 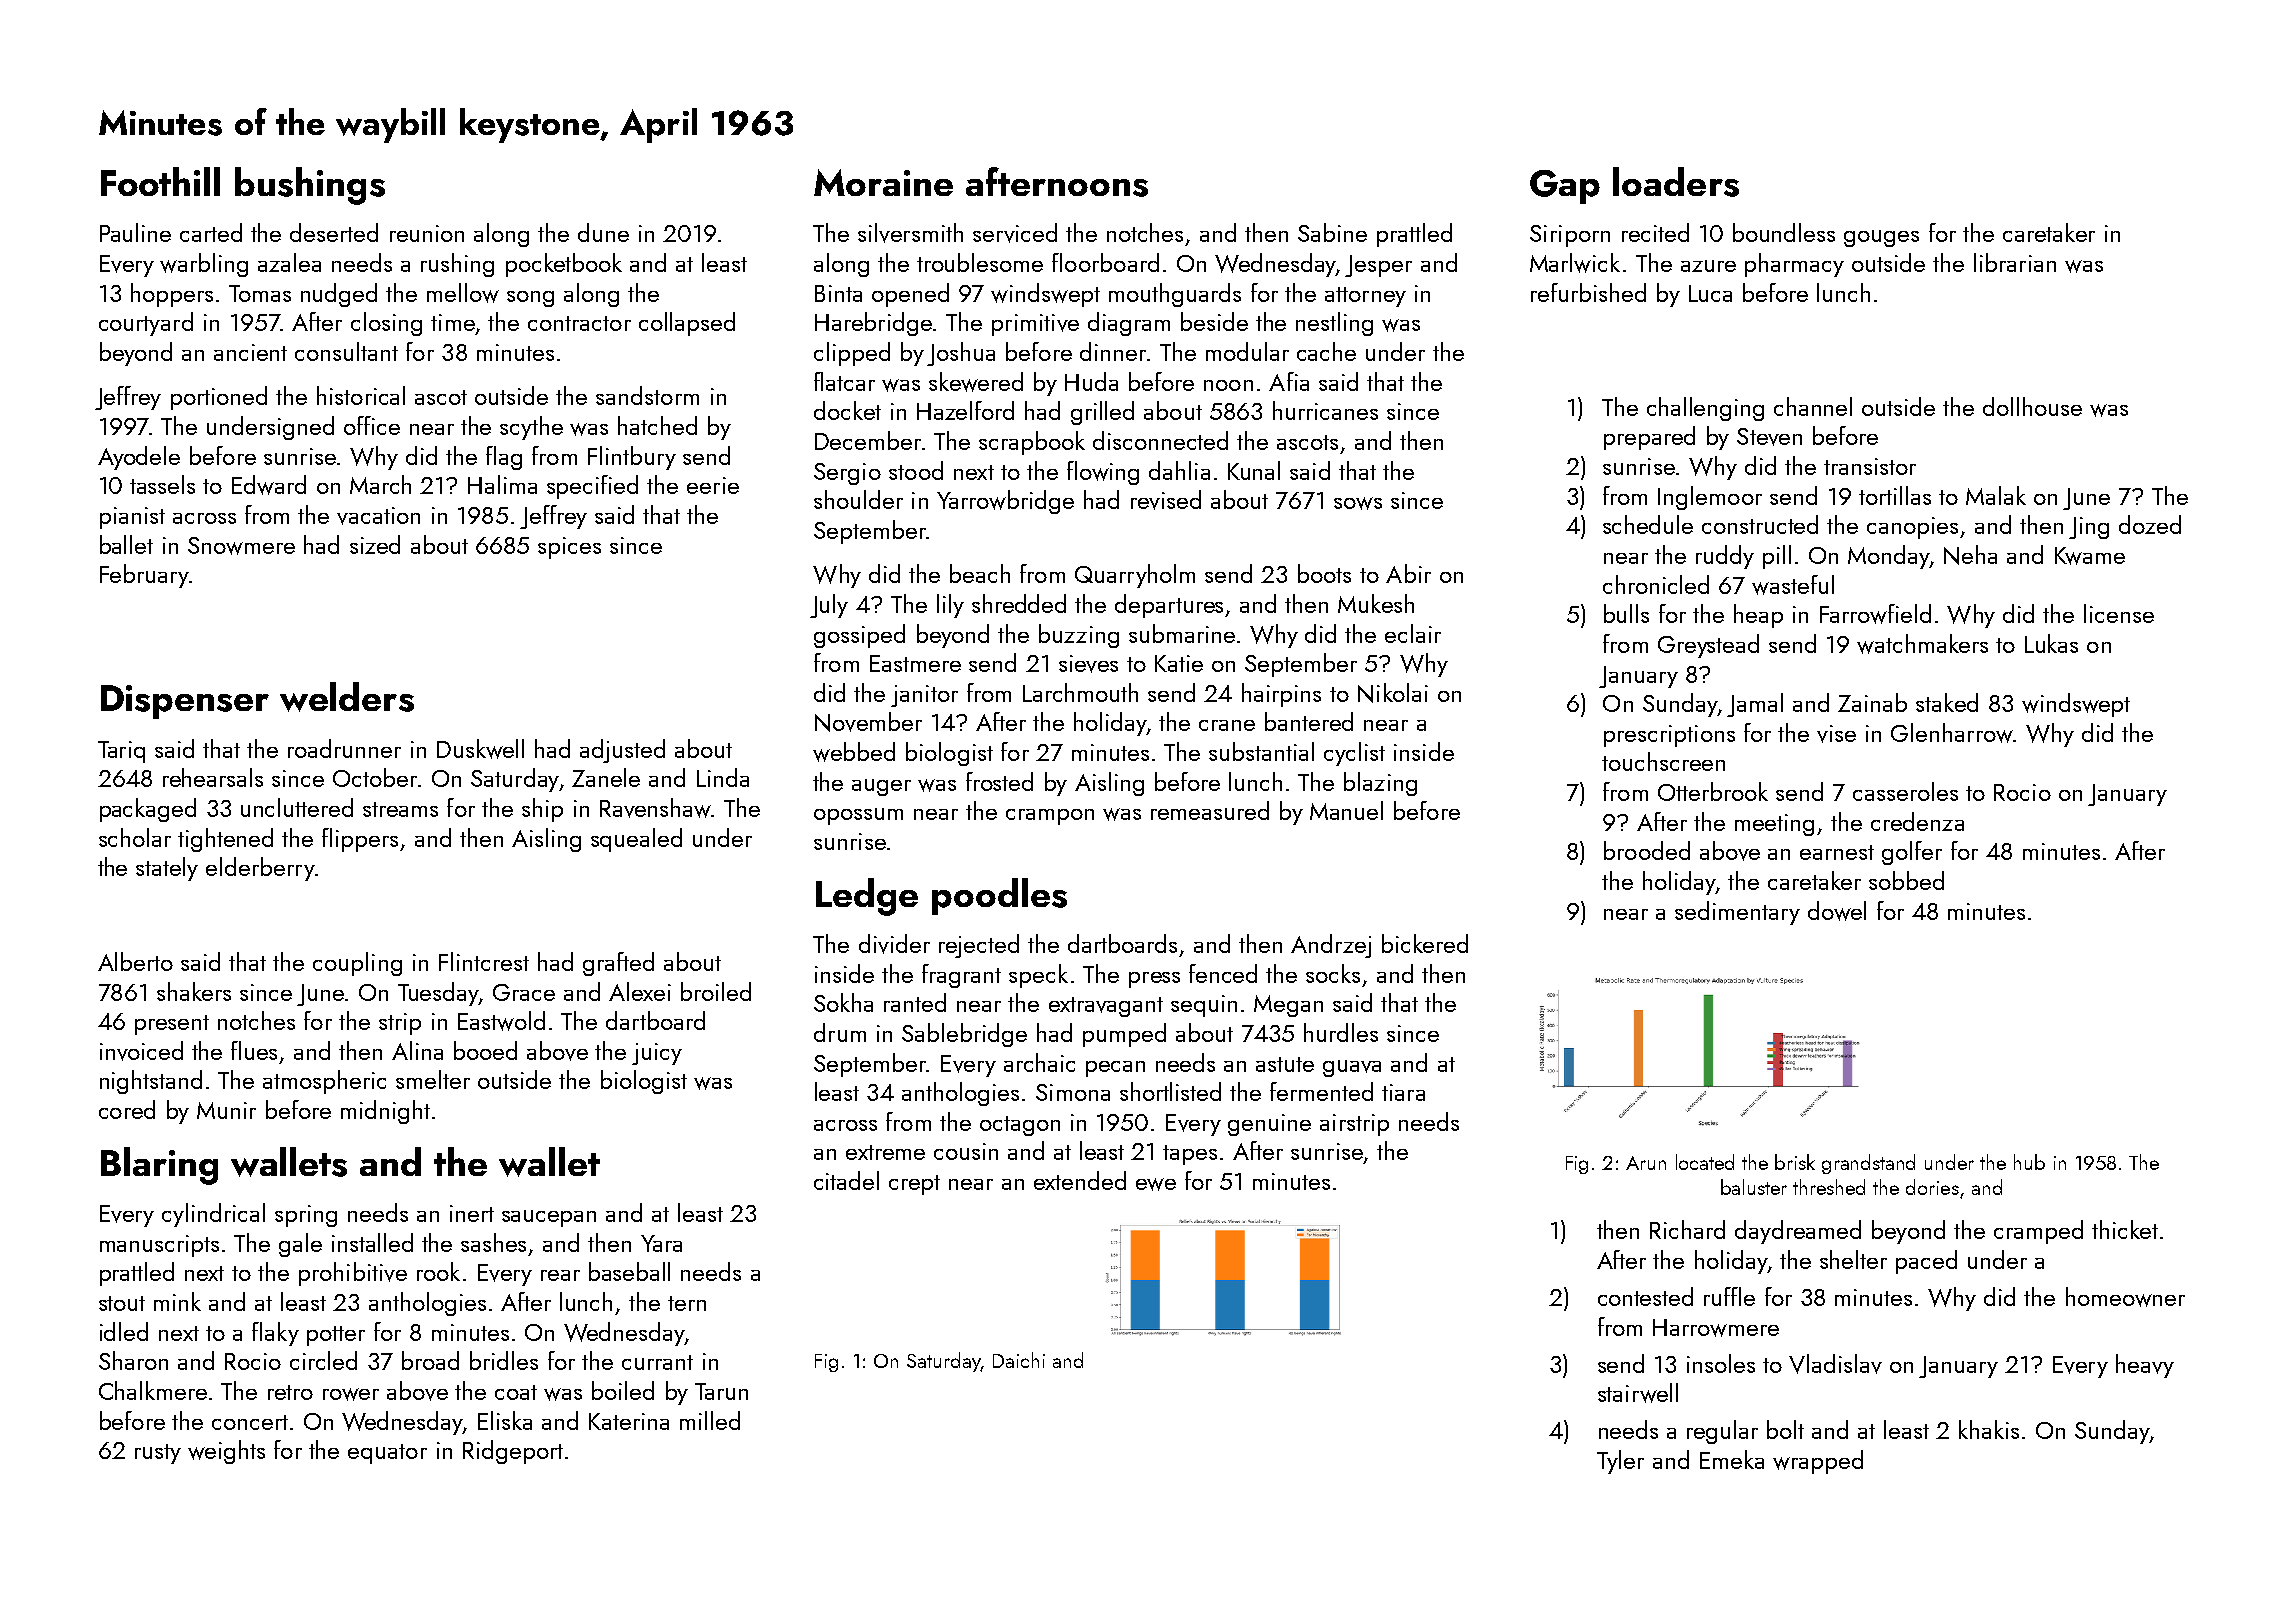 What do you see at coordinates (999, 896) in the screenshot?
I see `poodles` at bounding box center [999, 896].
